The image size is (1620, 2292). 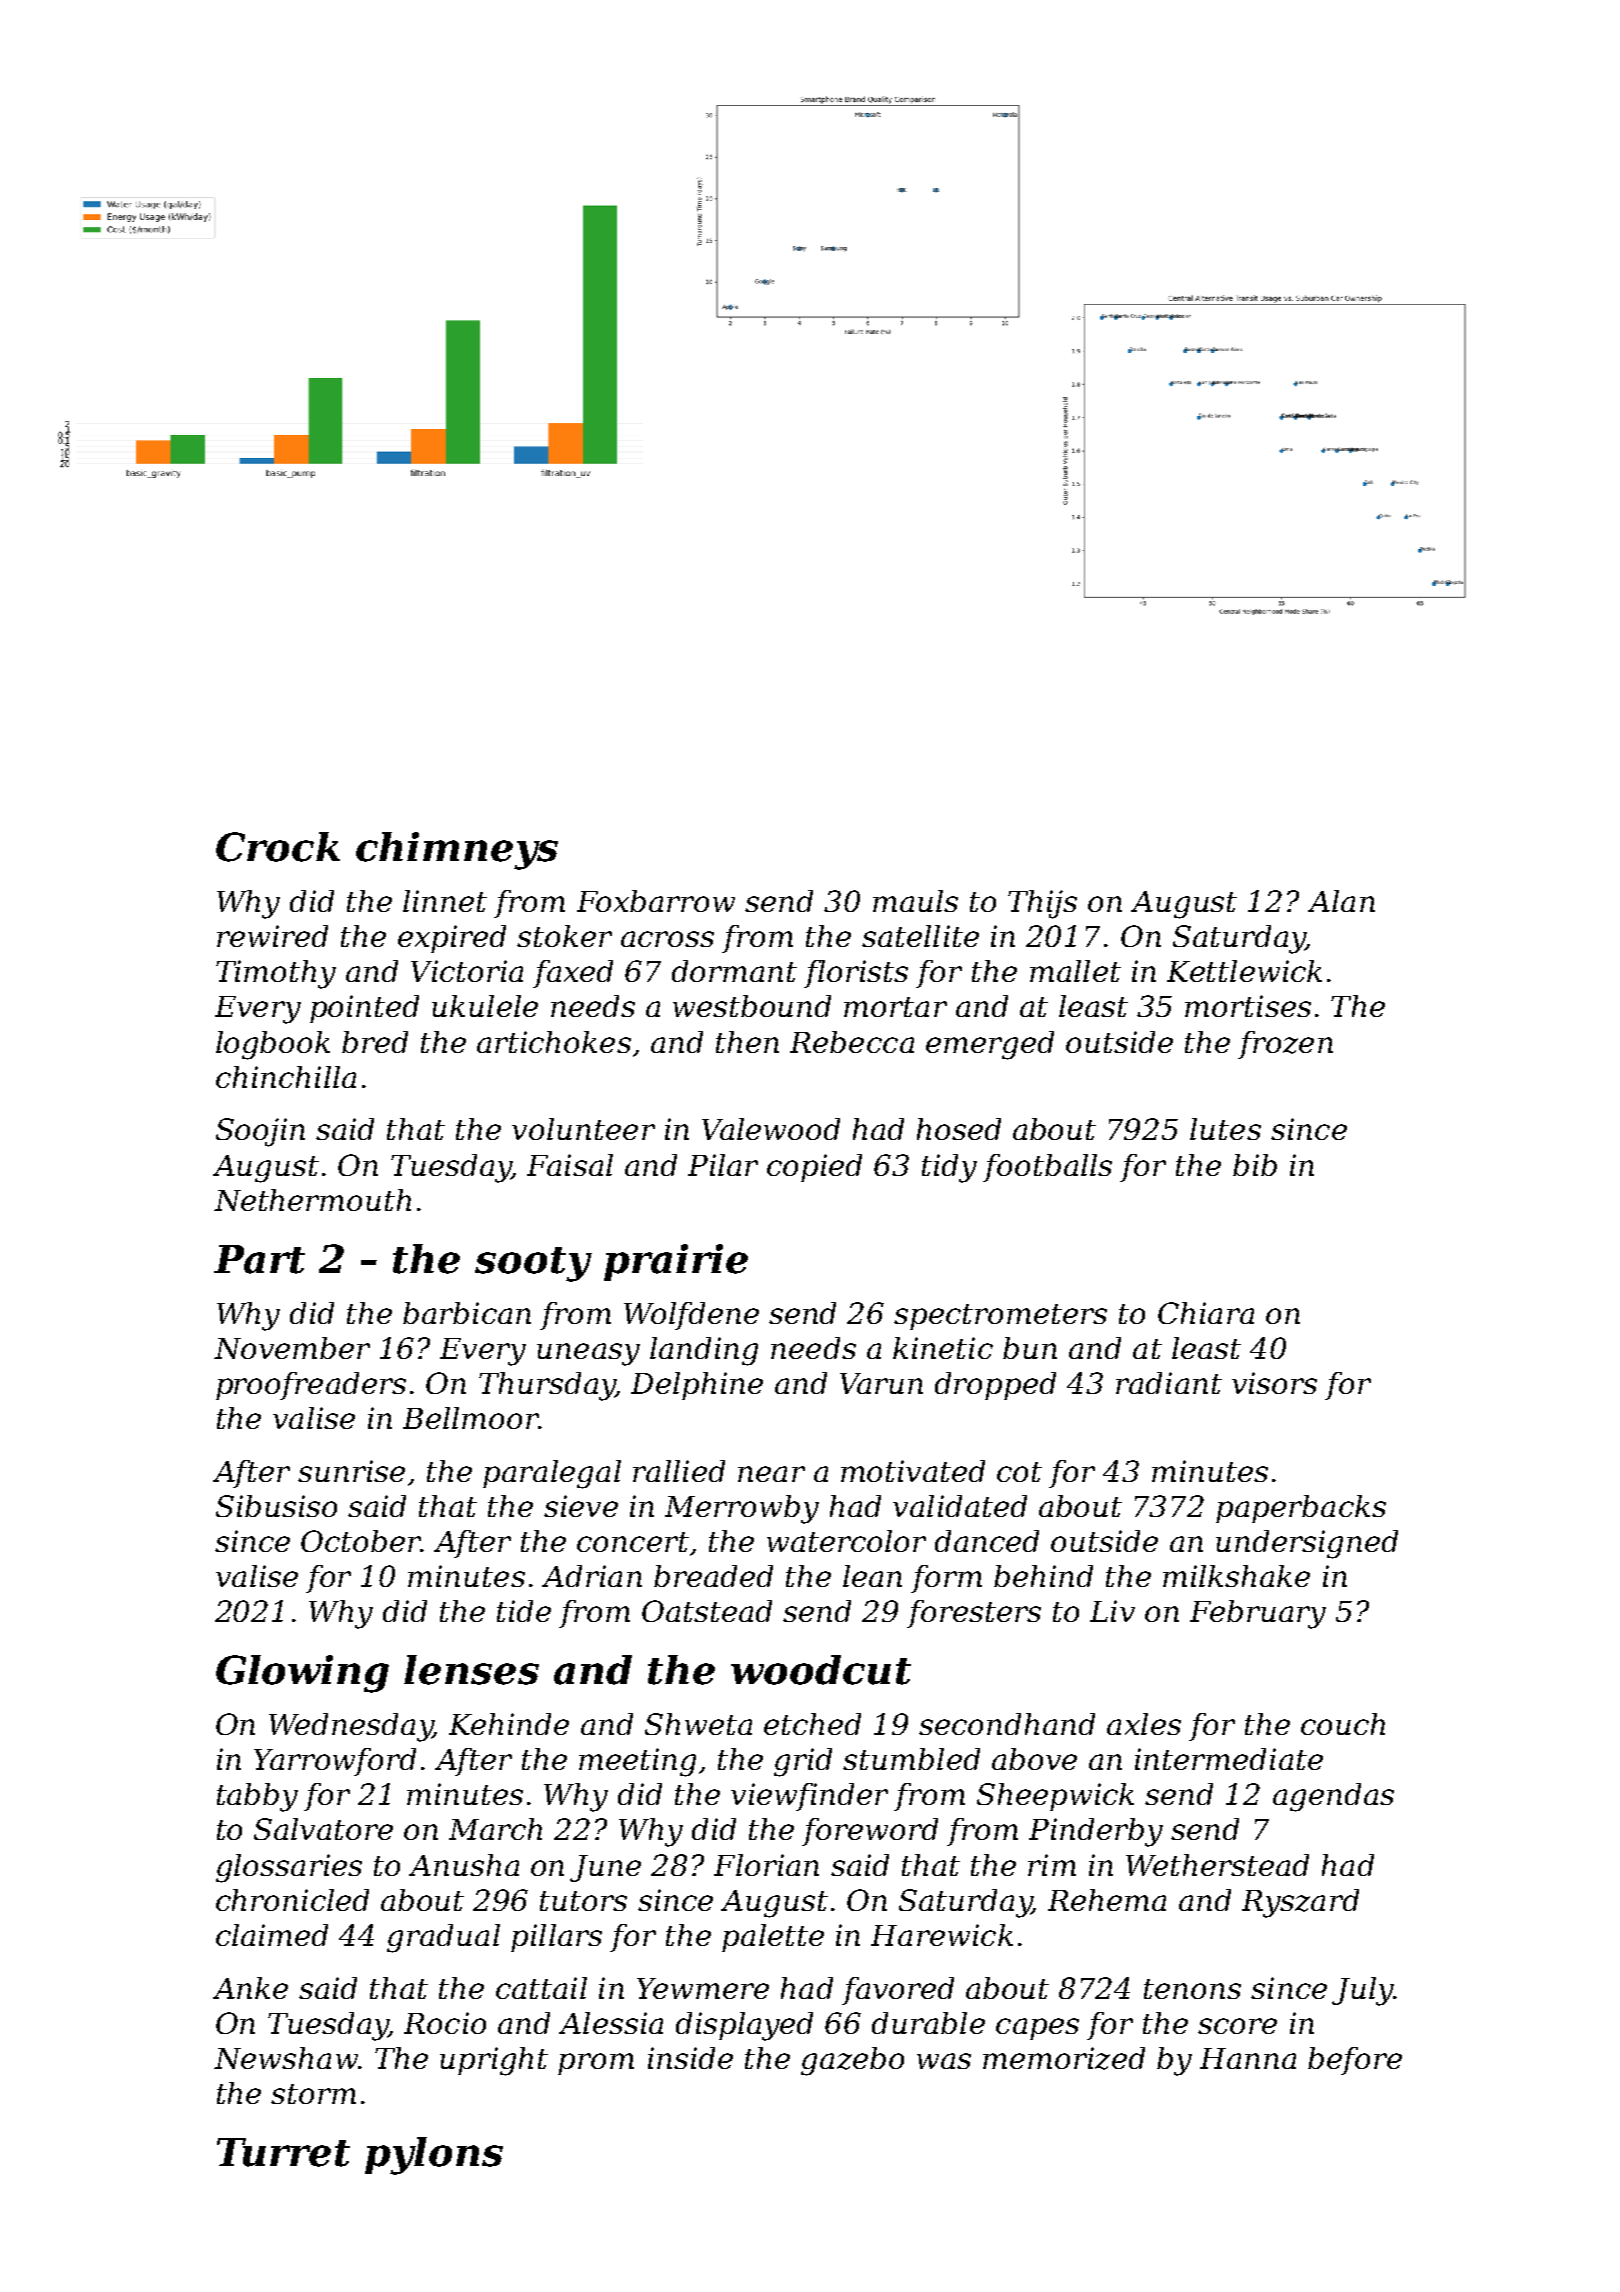 I want to click on milkshake, so click(x=1236, y=1576).
